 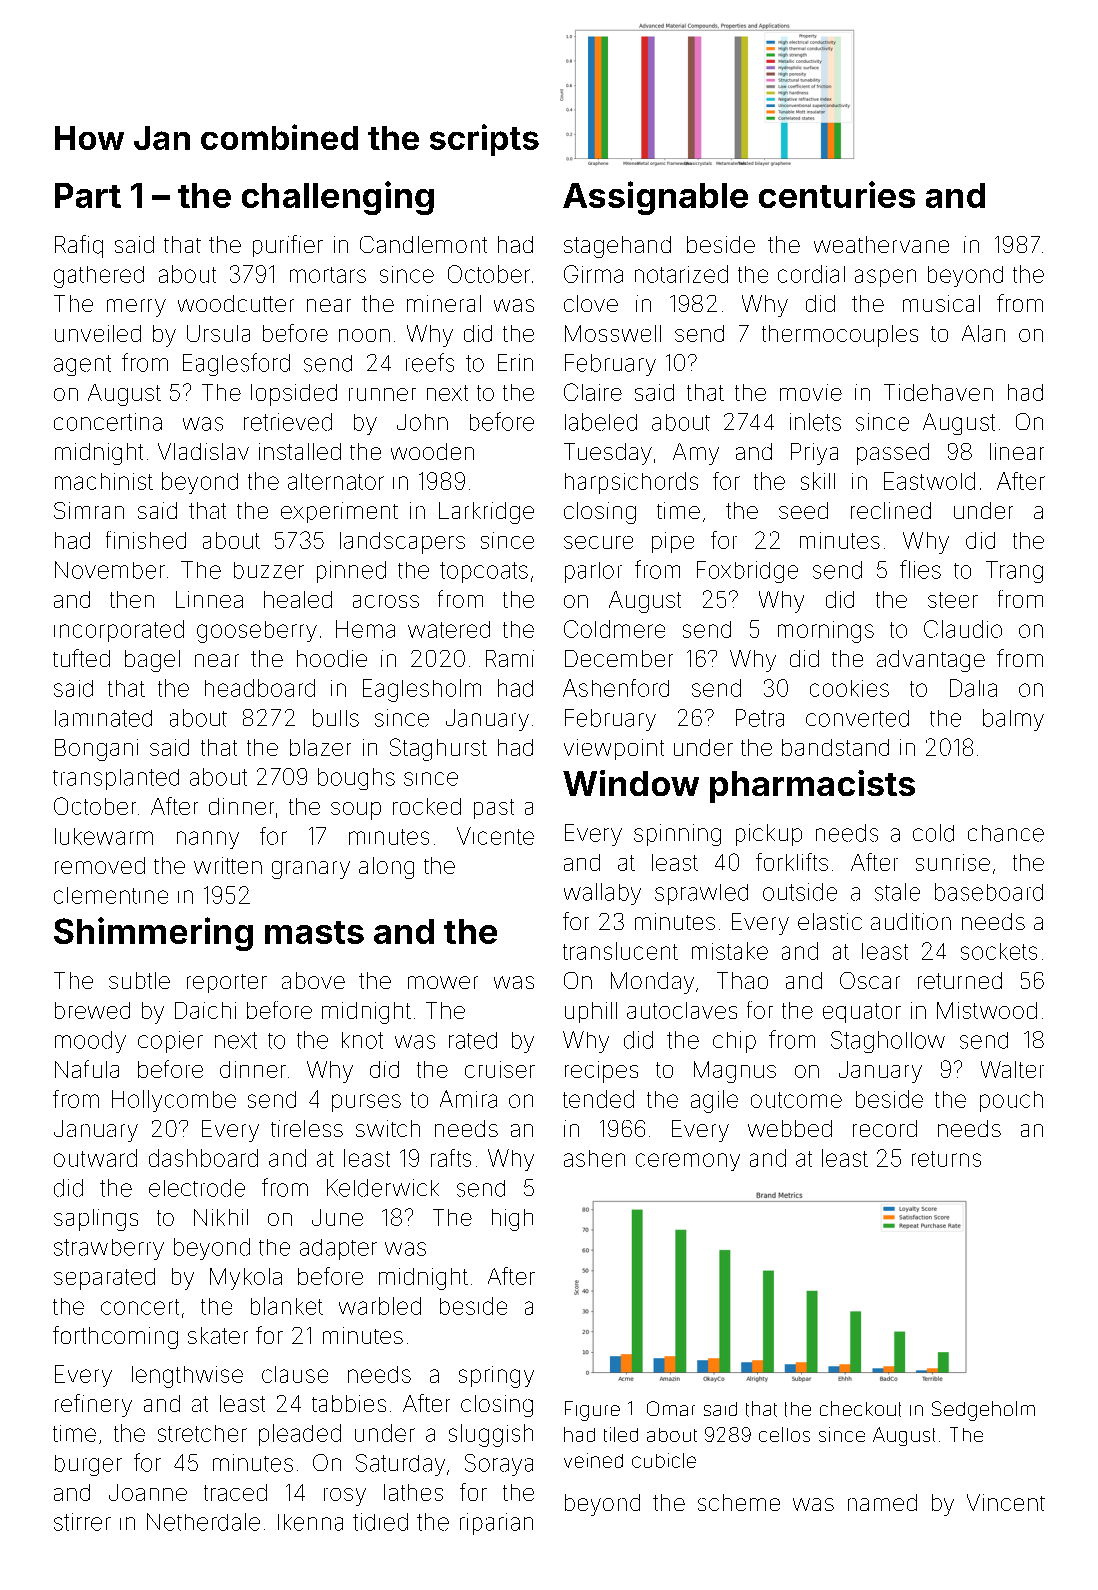 What do you see at coordinates (116, 779) in the page?
I see `transplanted` at bounding box center [116, 779].
